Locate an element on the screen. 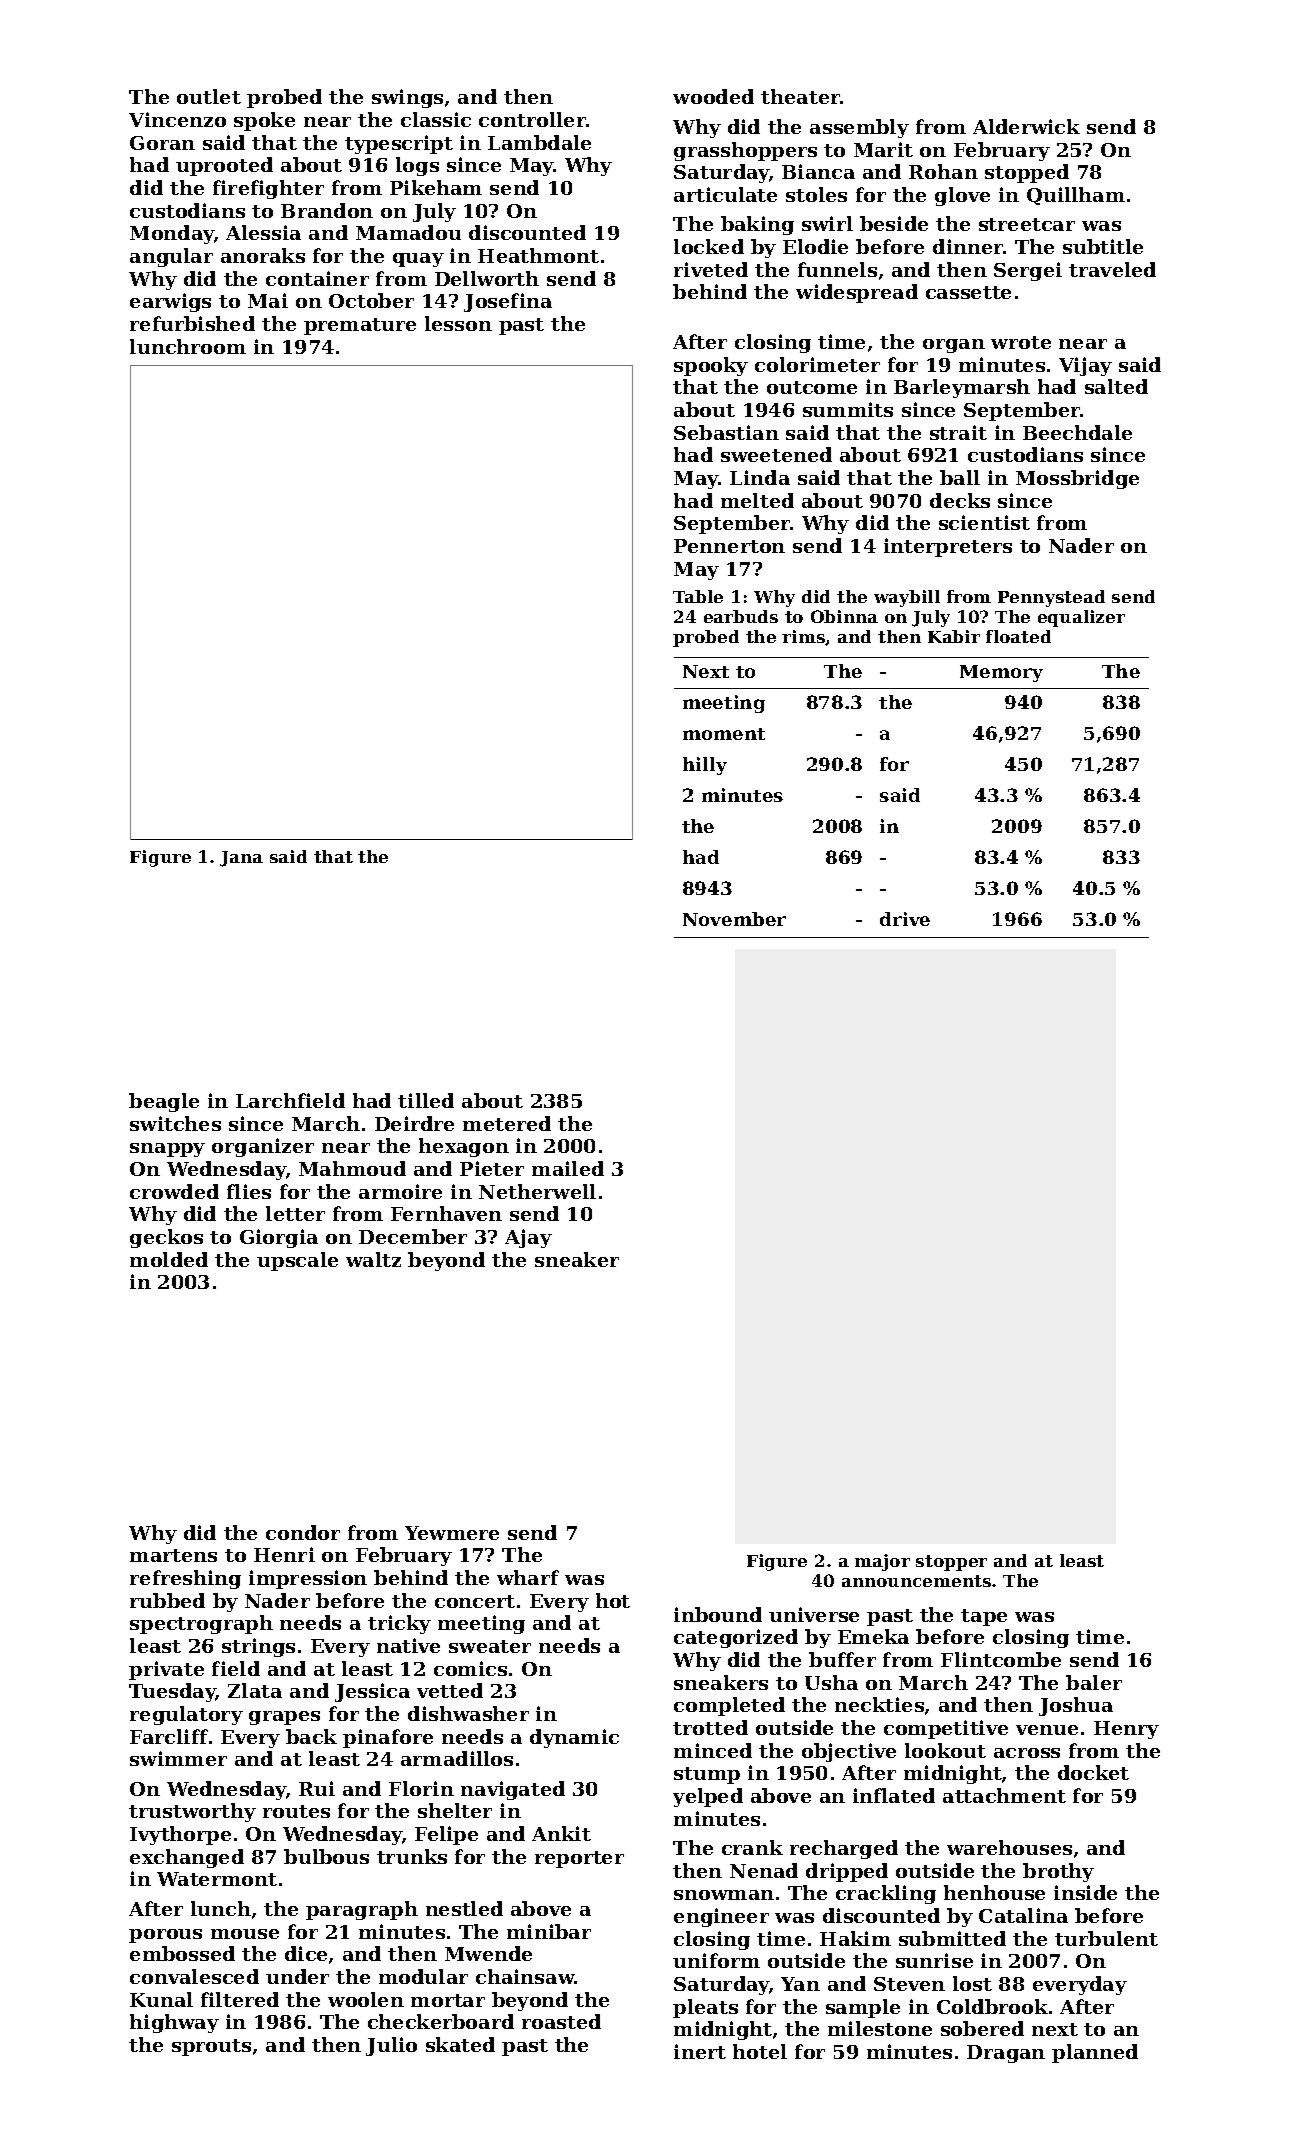 Image resolution: width=1307 pixels, height=2152 pixels. Jana is located at coordinates (241, 859).
